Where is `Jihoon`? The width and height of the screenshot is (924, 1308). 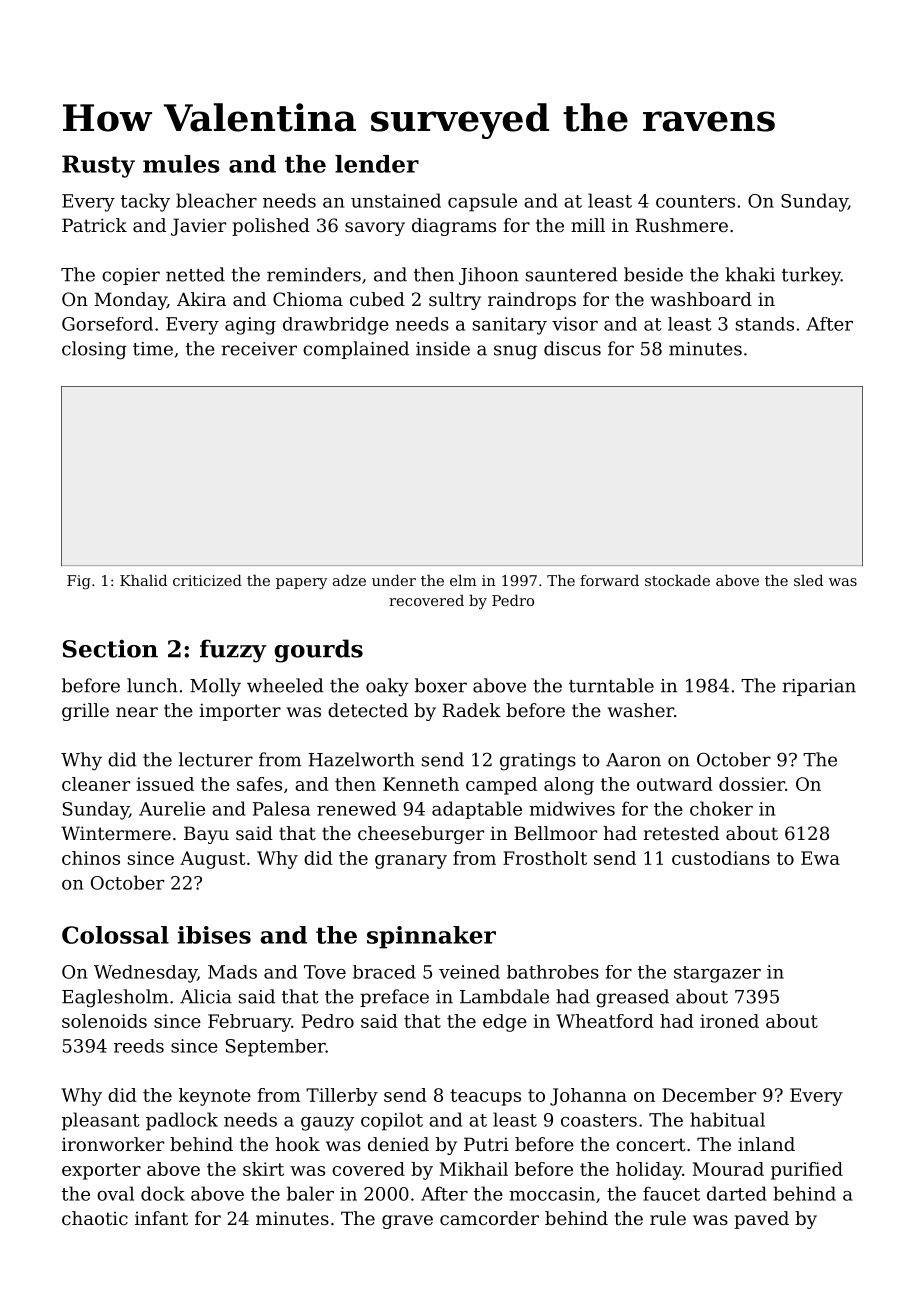
Jihoon is located at coordinates (489, 276).
